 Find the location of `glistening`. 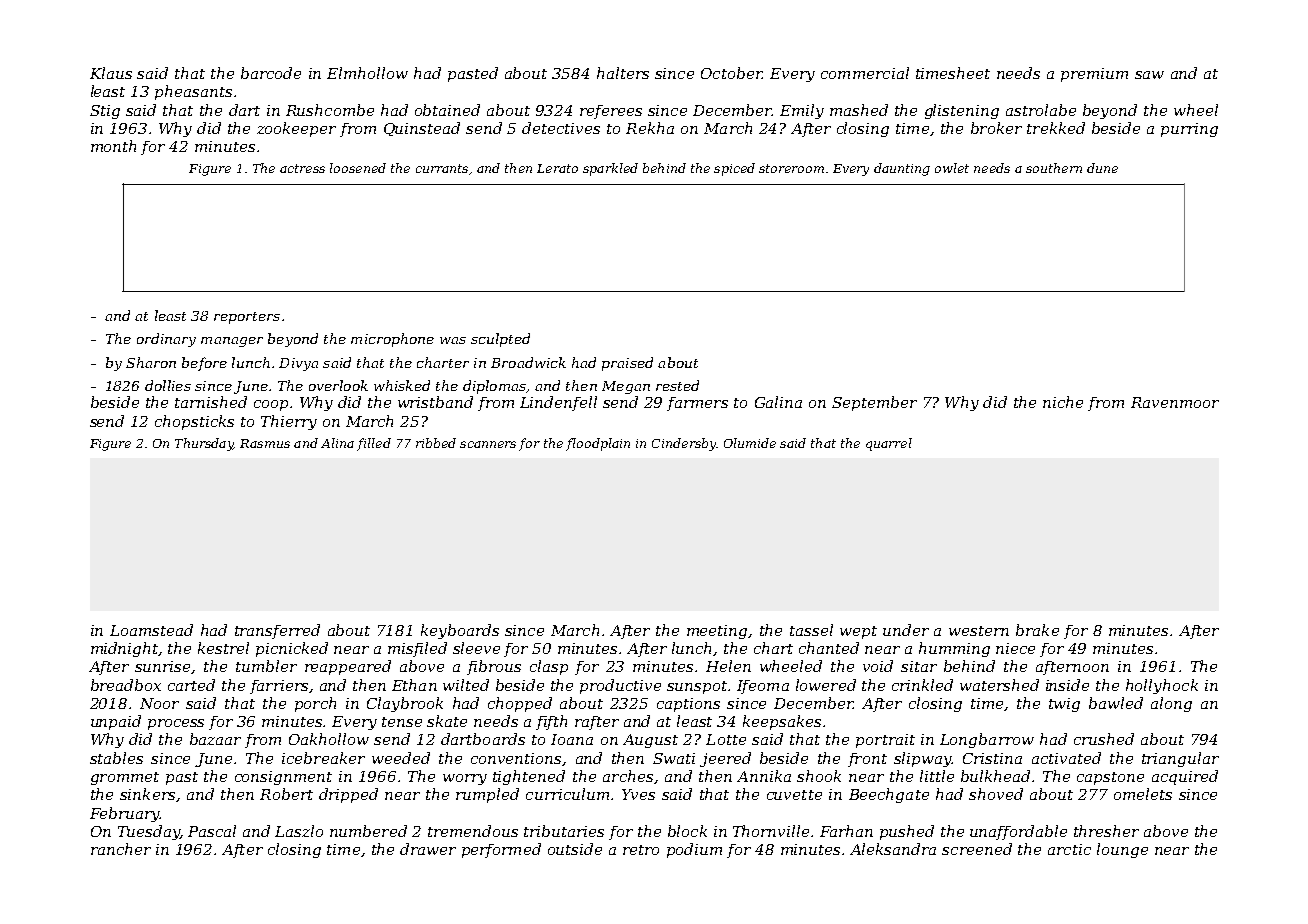

glistening is located at coordinates (962, 111).
